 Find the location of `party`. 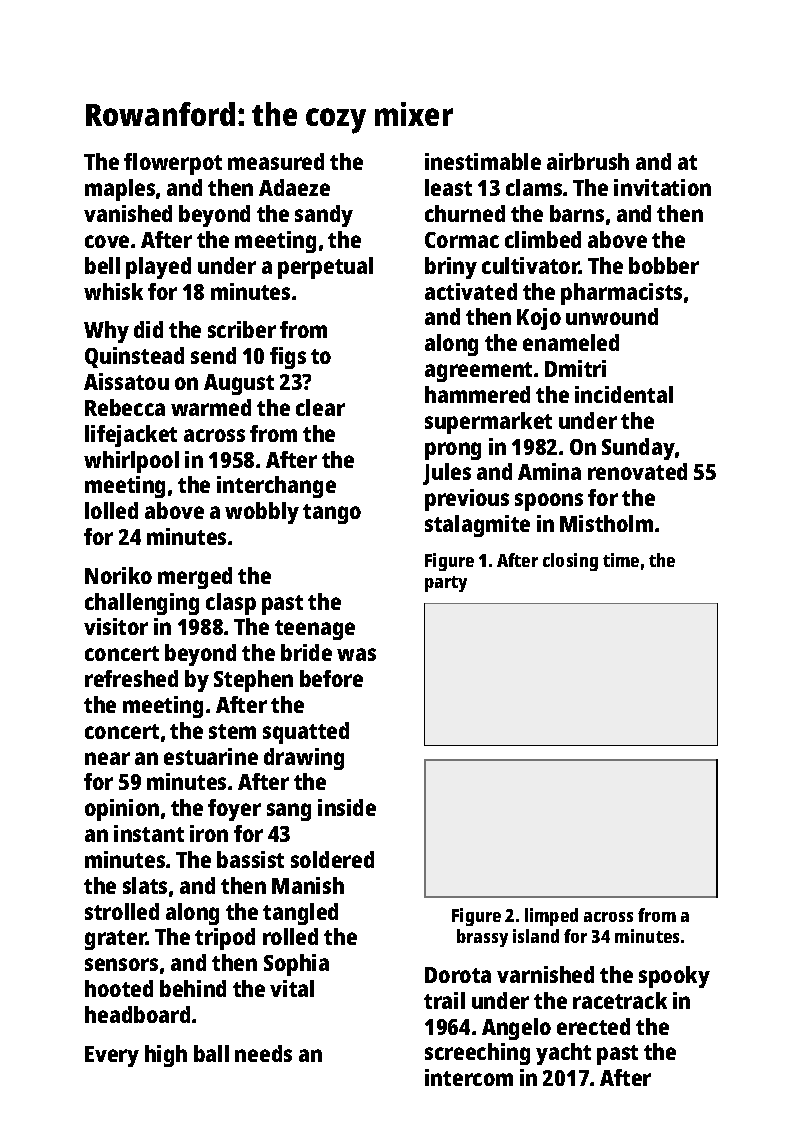

party is located at coordinates (446, 584).
